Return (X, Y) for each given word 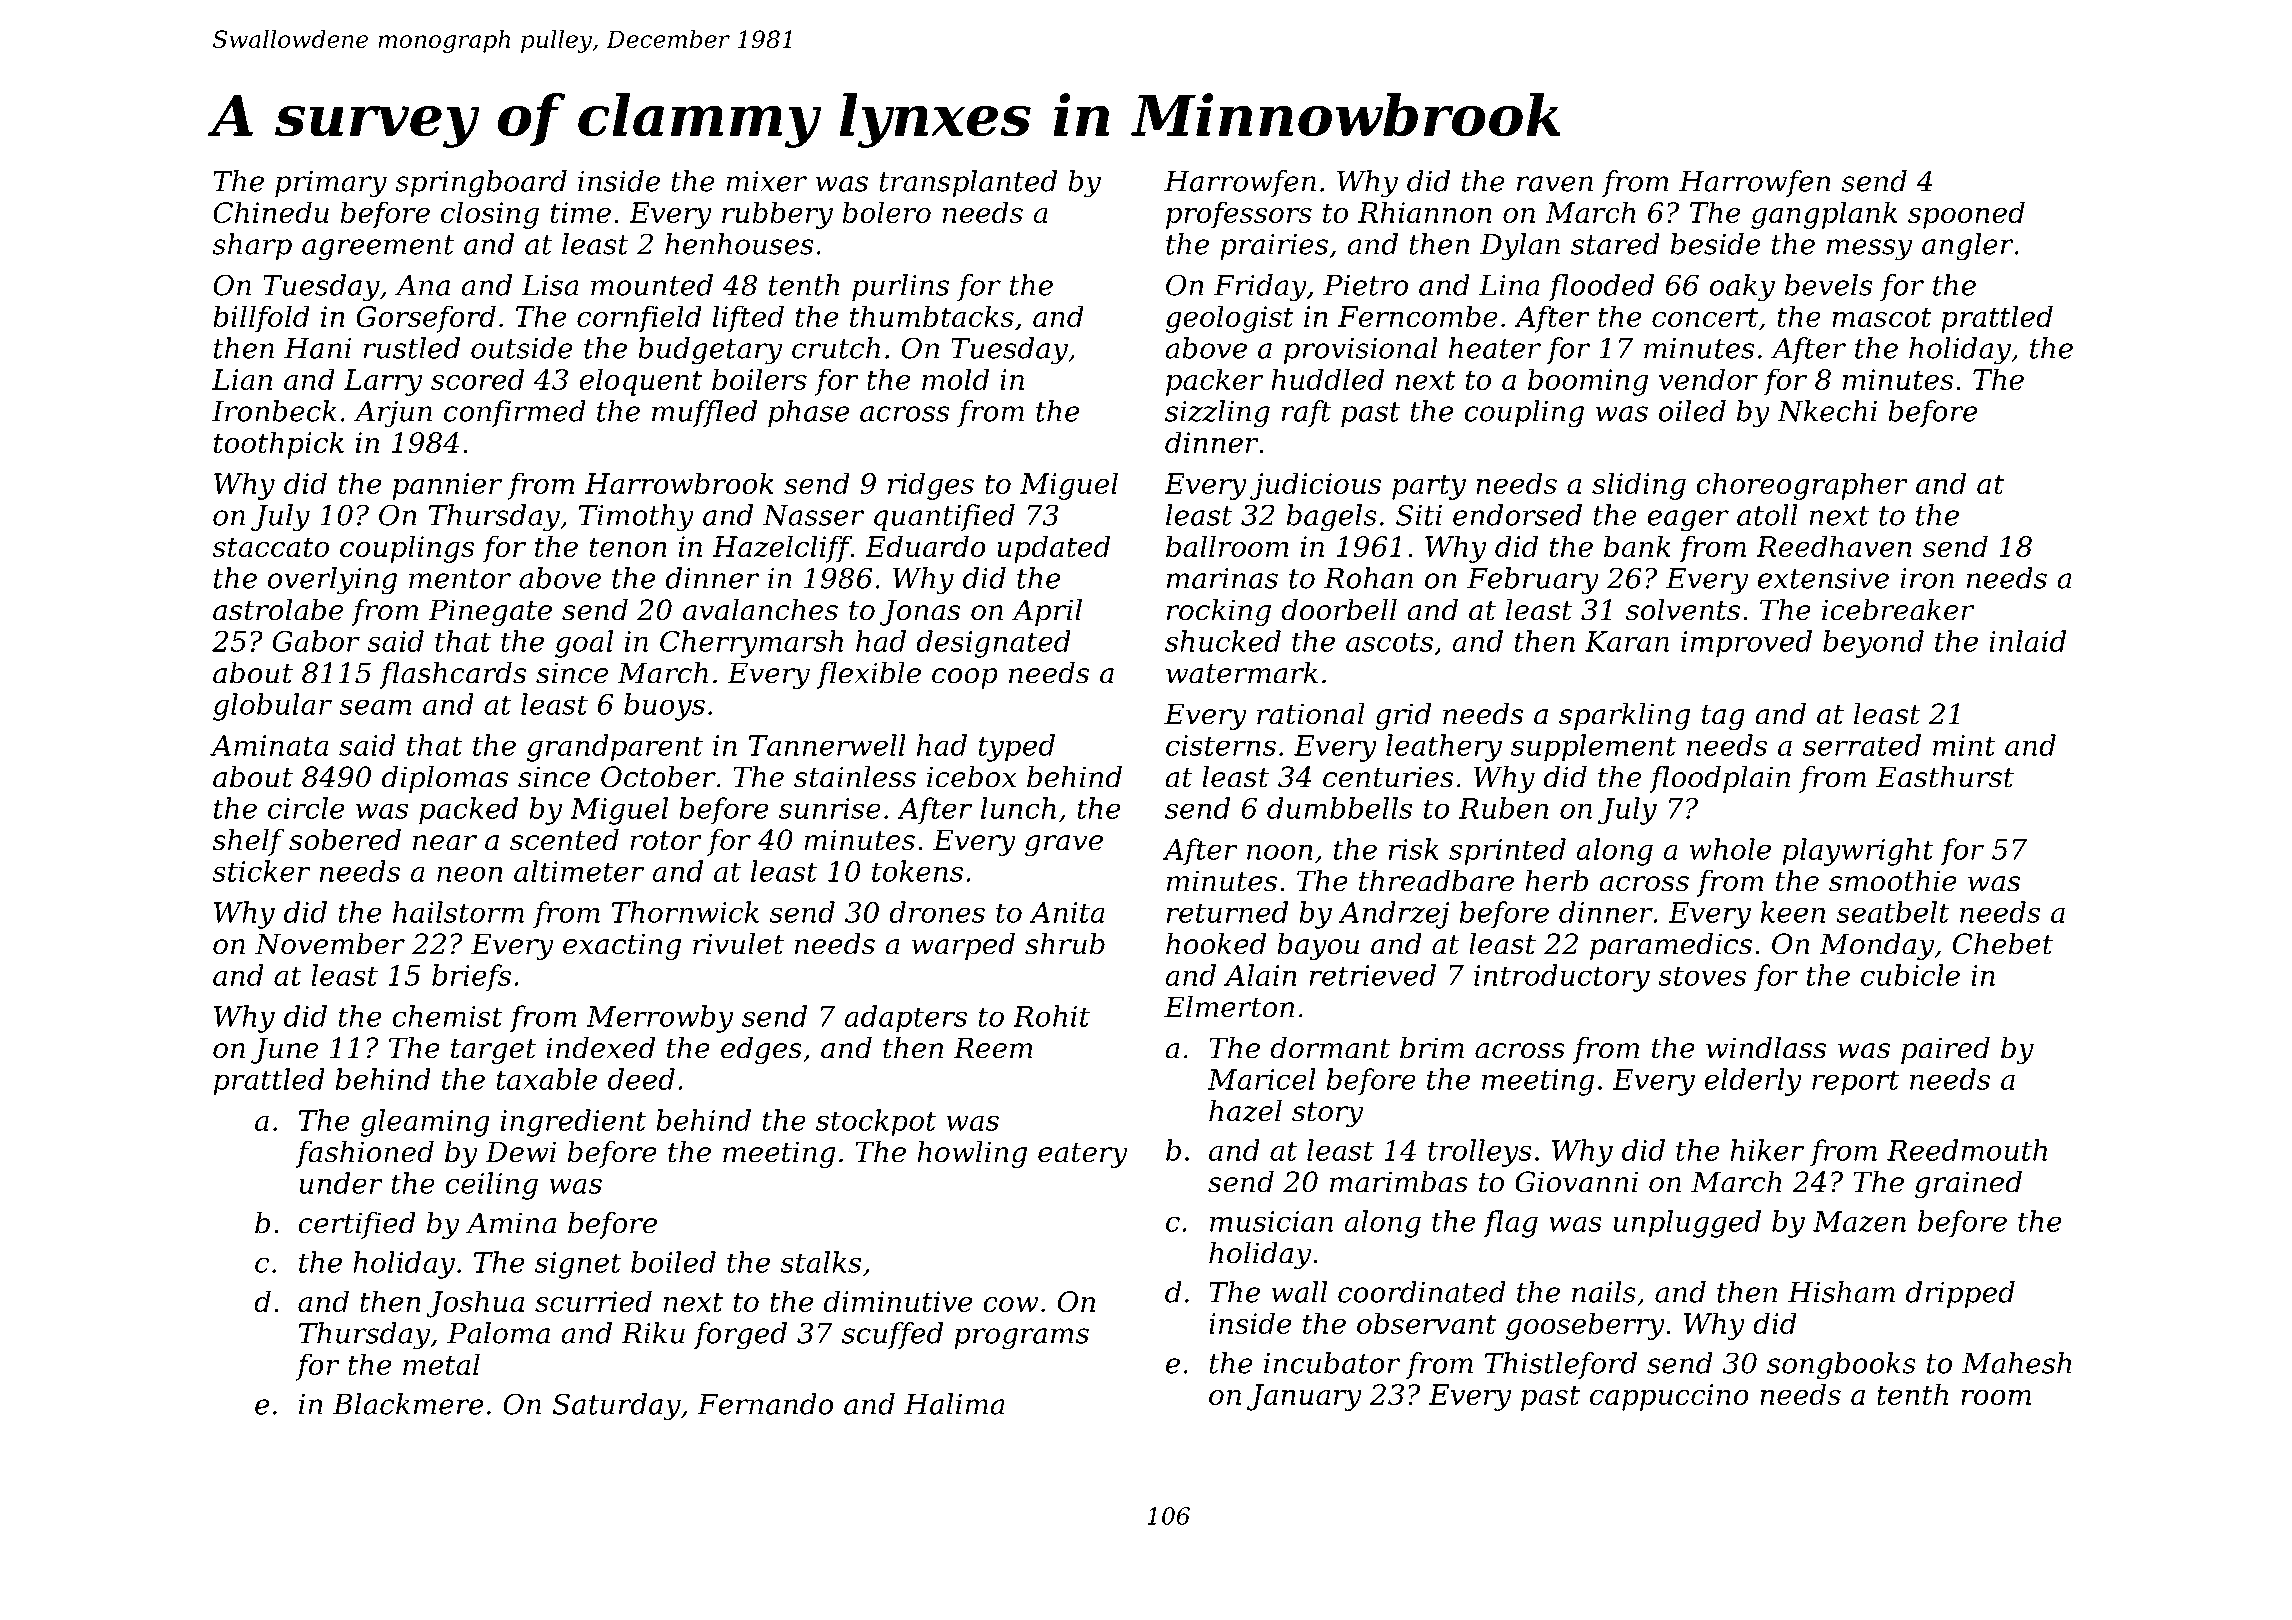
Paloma (498, 1333)
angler (1968, 247)
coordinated (1422, 1292)
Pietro (1365, 285)
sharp (252, 246)
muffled (704, 413)
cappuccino (1669, 1397)
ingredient (573, 1123)
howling (972, 1154)
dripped (1960, 1294)
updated (1053, 549)
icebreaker (1898, 610)
